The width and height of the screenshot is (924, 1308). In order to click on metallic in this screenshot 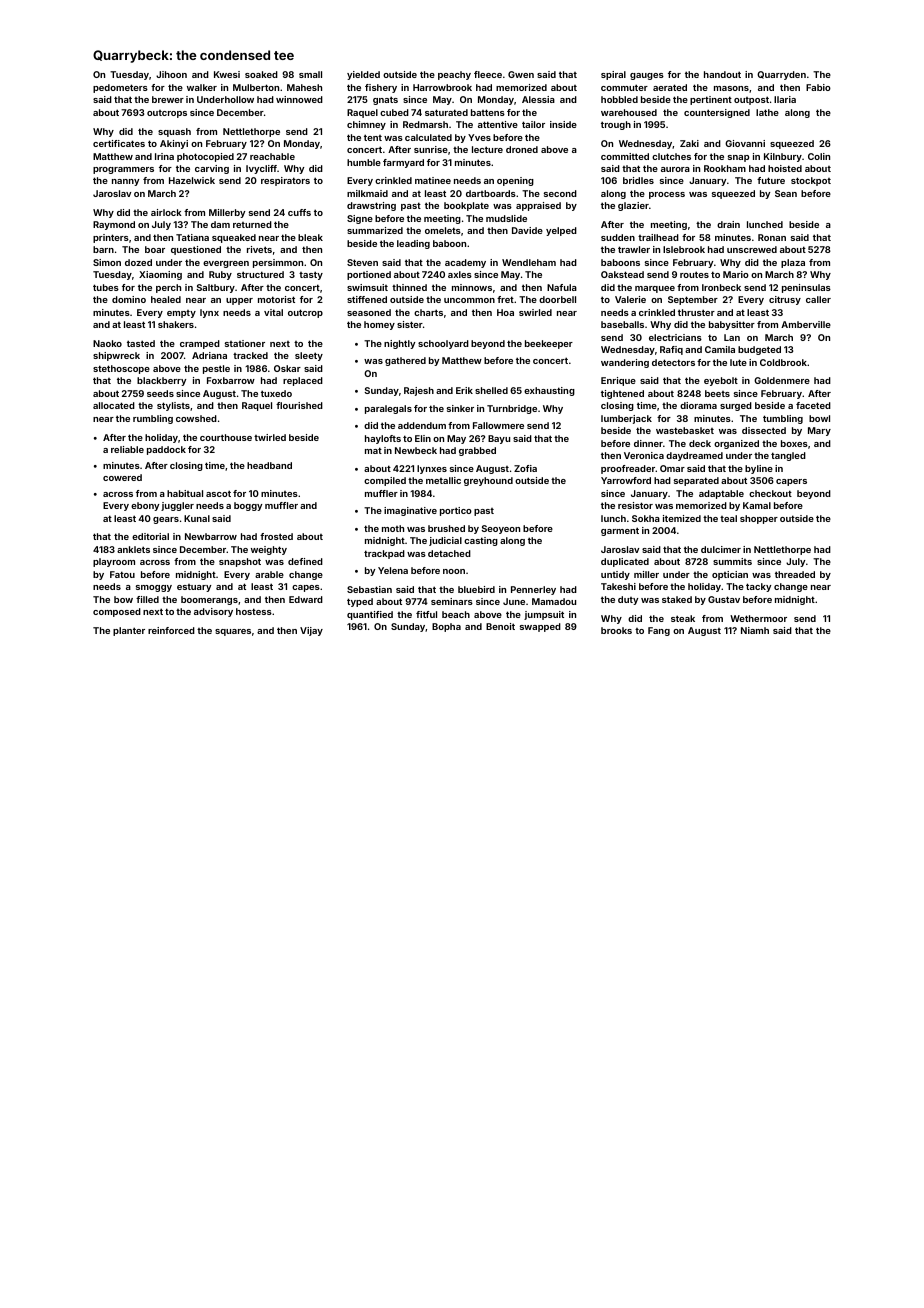, I will do `click(443, 480)`.
